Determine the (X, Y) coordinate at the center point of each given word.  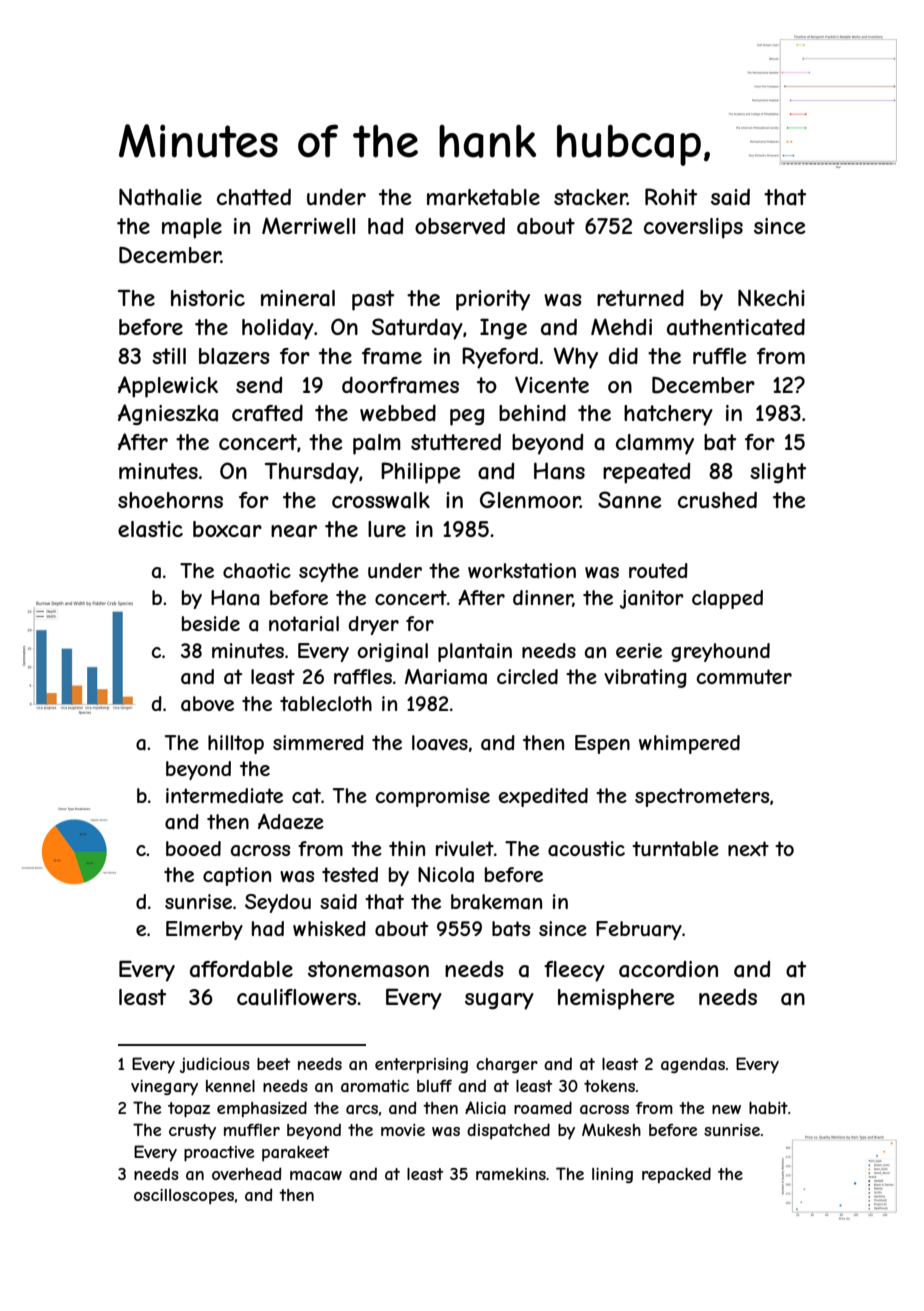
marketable (483, 197)
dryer (374, 625)
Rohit (671, 196)
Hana (235, 598)
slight (778, 473)
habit (768, 1108)
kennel (230, 1086)
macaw (316, 1175)
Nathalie (160, 197)
